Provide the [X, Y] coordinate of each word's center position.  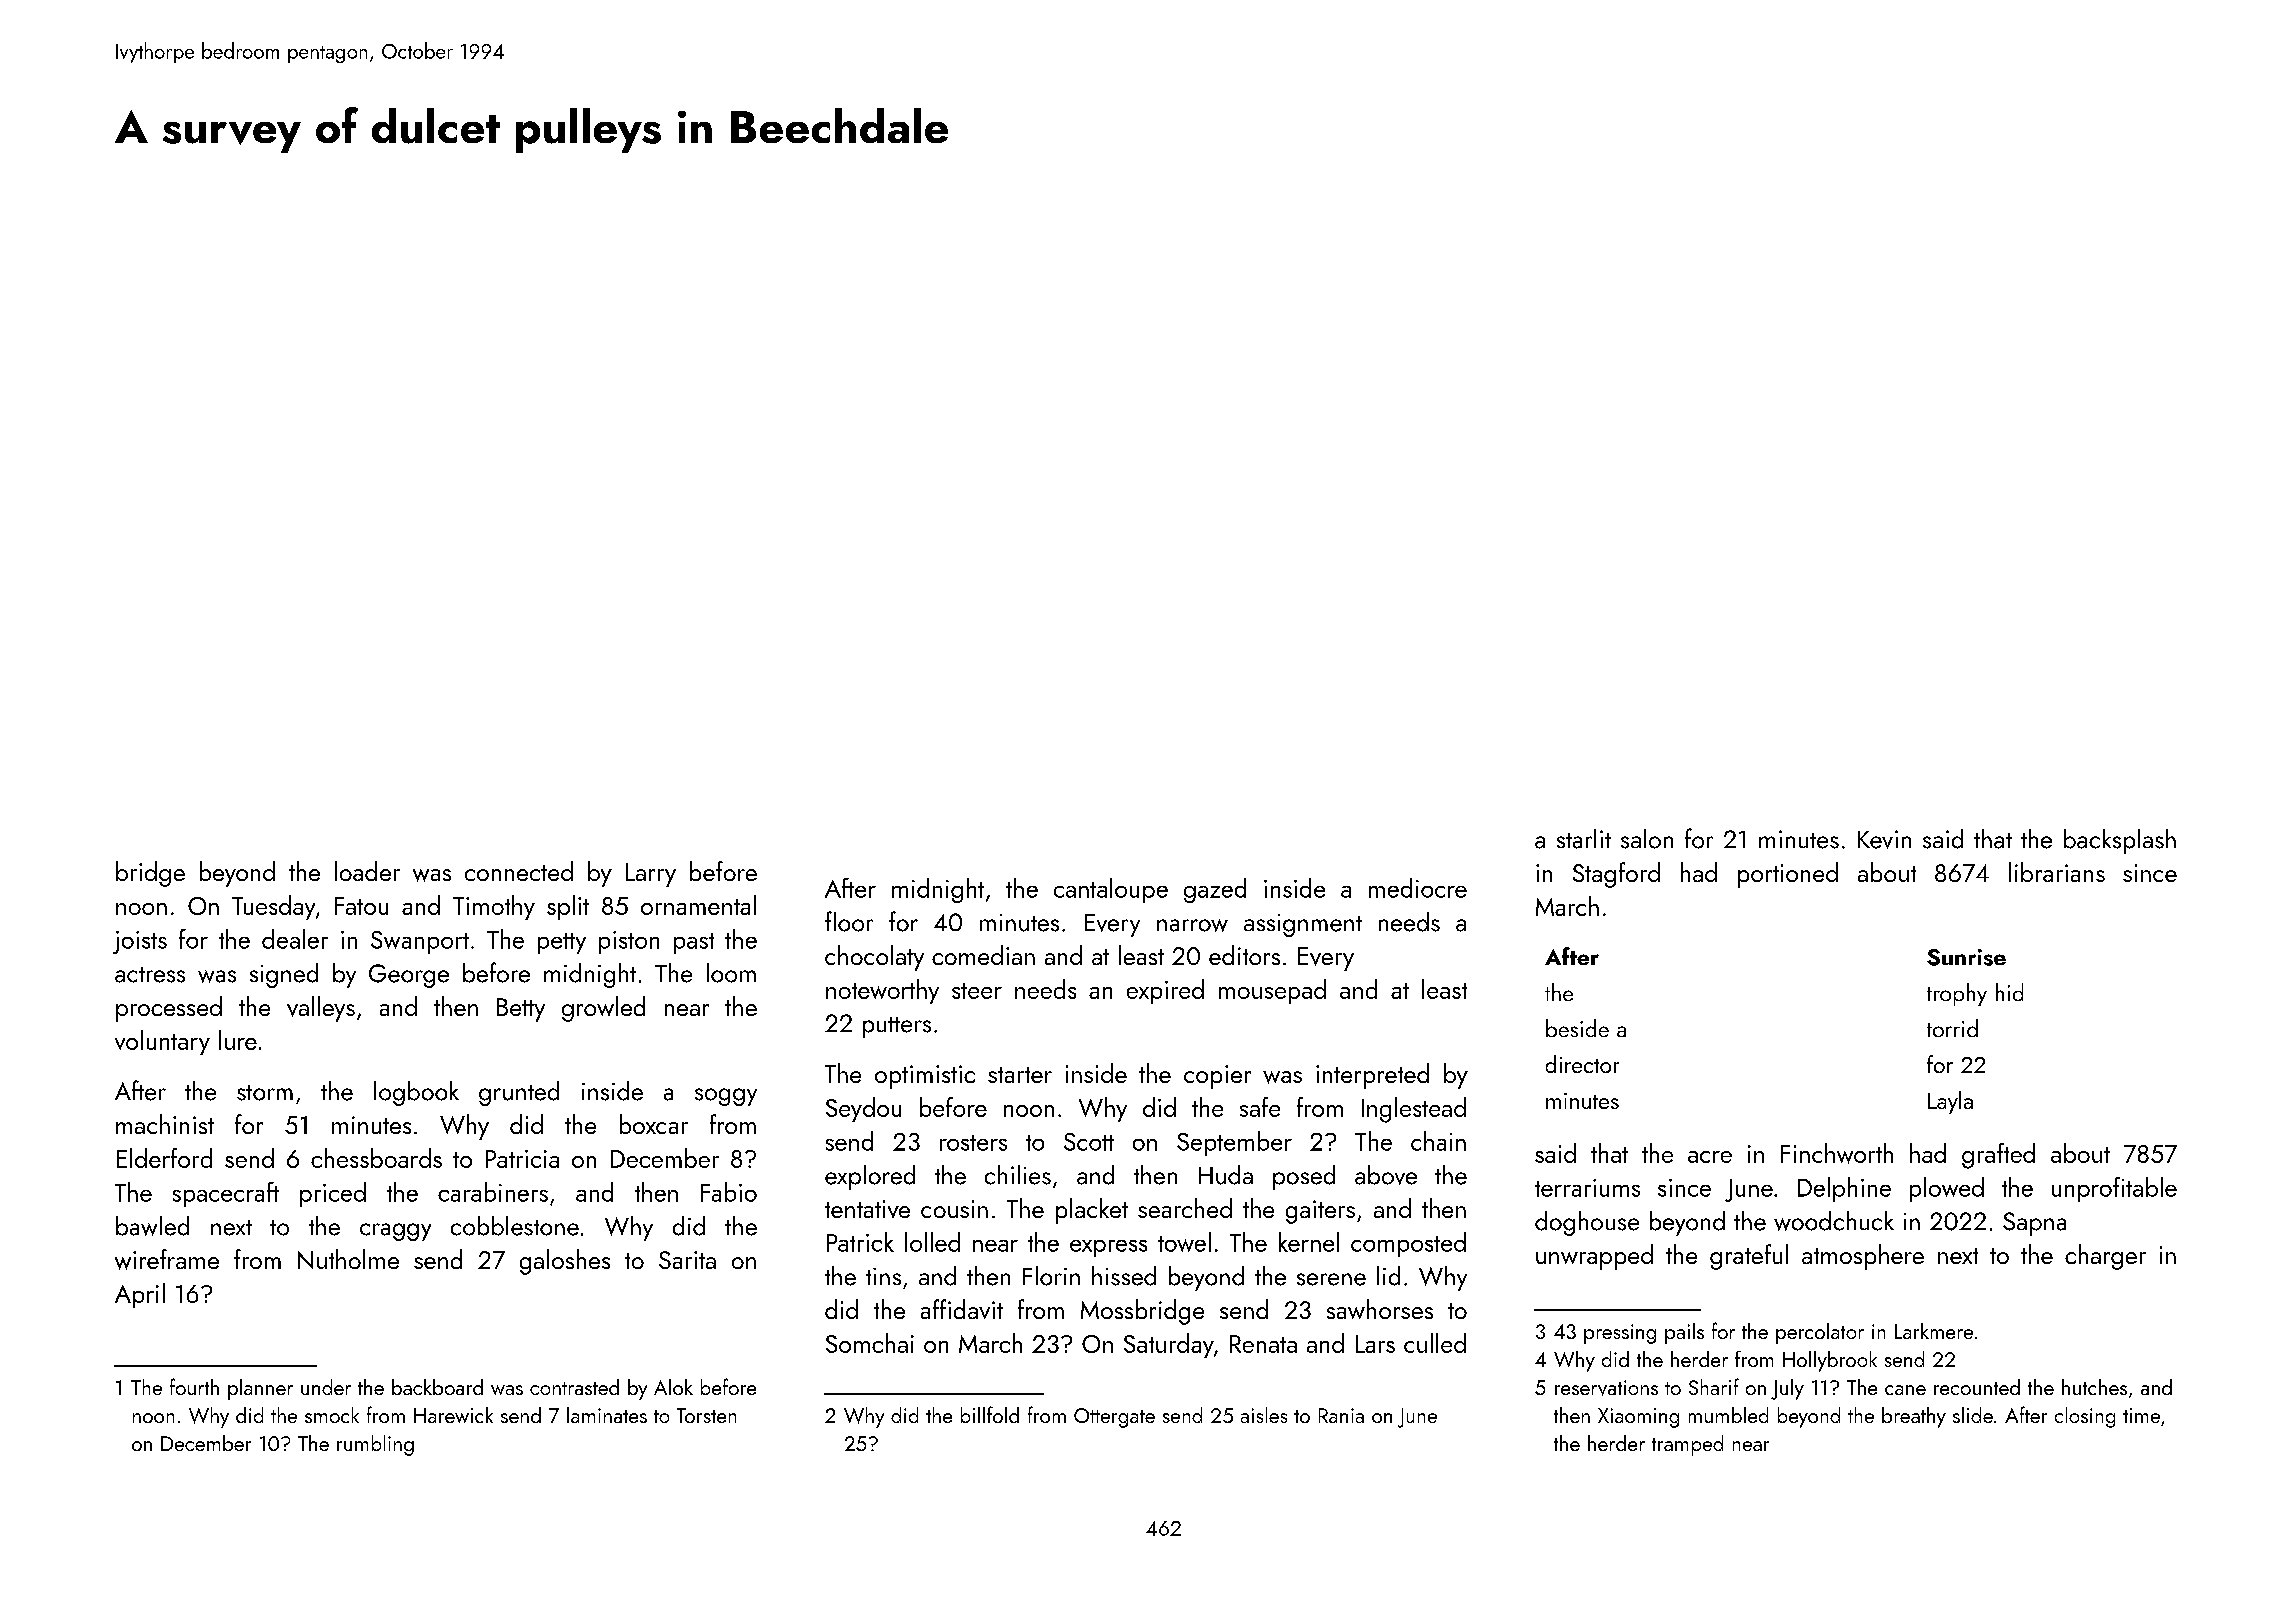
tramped [1687, 1445]
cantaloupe [1111, 890]
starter [1020, 1075]
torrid [1952, 1028]
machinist [165, 1124]
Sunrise [1966, 957]
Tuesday [273, 907]
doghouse [1587, 1223]
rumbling [375, 1445]
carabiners [493, 1192]
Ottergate [1114, 1418]
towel [1184, 1242]
